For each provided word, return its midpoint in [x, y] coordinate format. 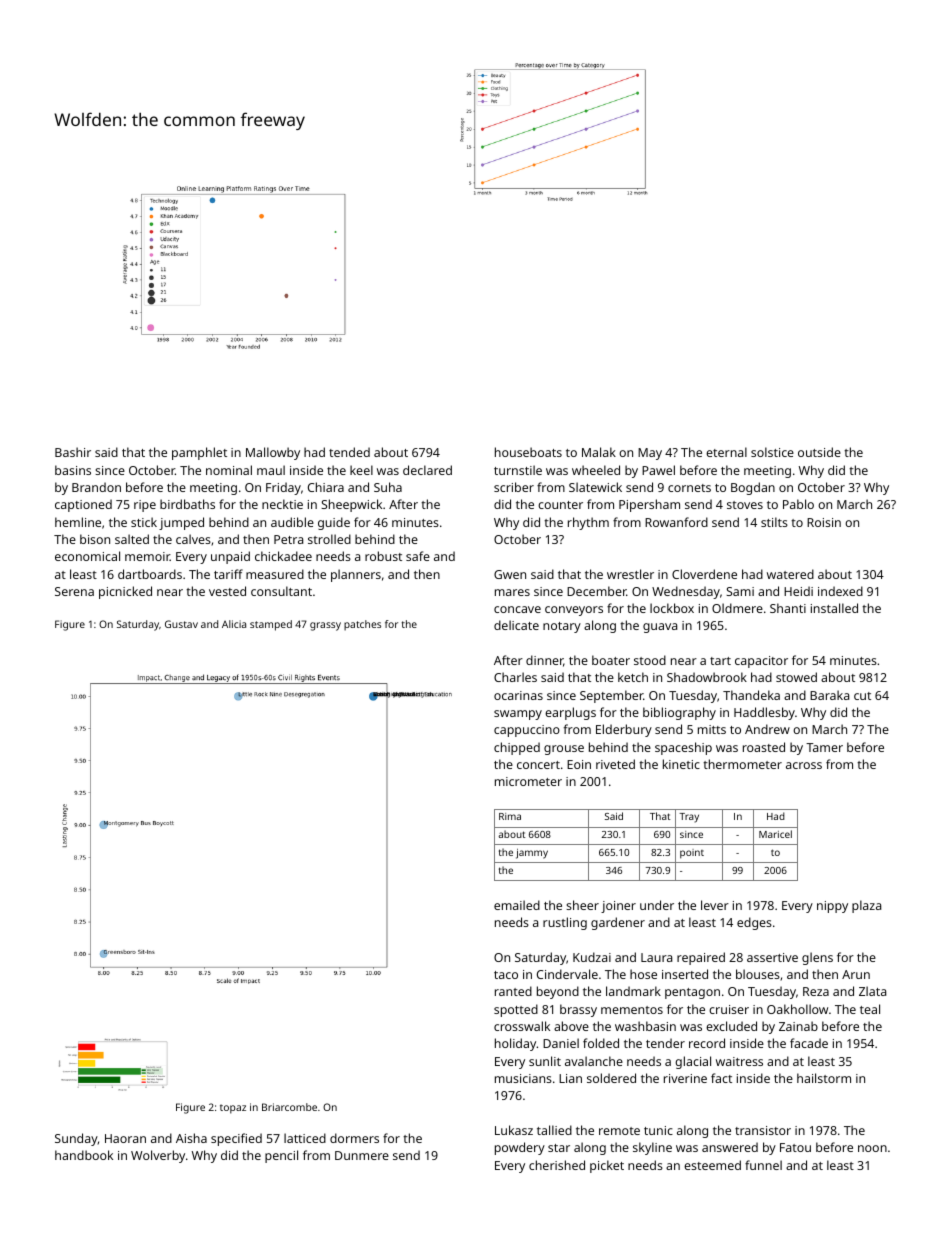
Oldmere [737, 608]
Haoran [125, 1138]
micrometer [528, 781]
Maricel [775, 834]
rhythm [588, 523]
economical [87, 556]
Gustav [181, 624]
